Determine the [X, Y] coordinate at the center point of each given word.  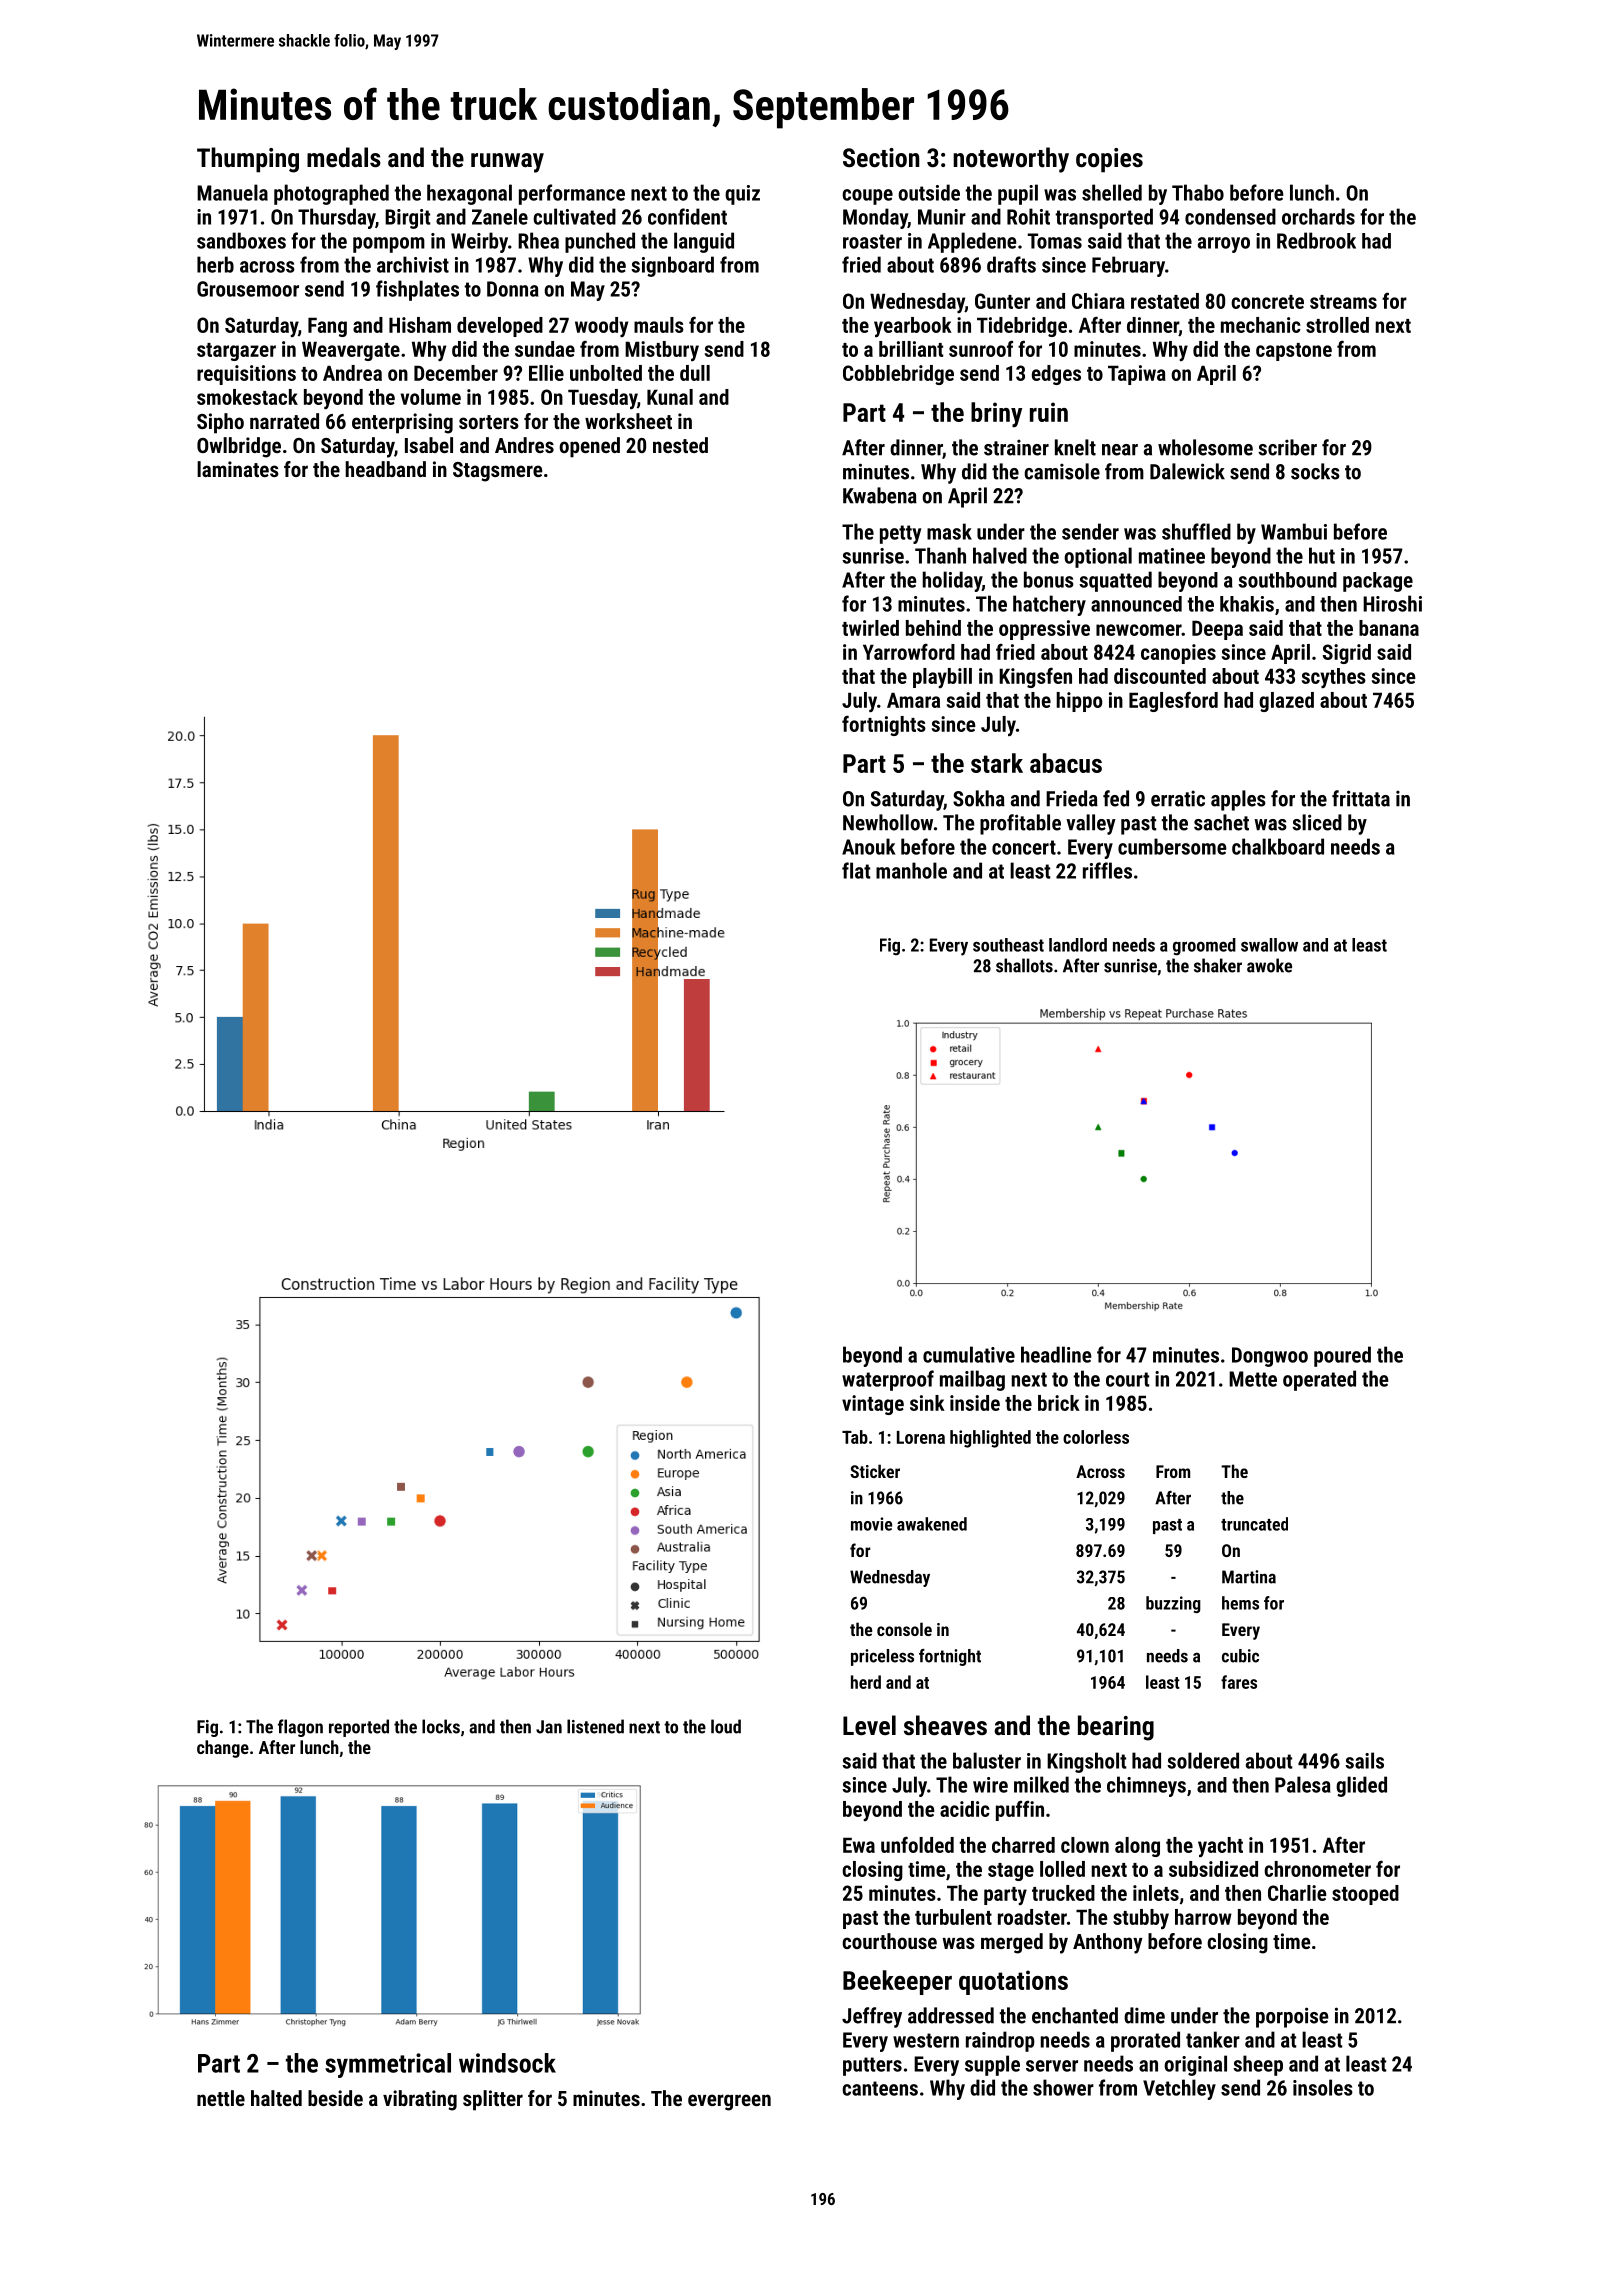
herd [866, 1682]
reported [359, 1728]
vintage [873, 1405]
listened [595, 1726]
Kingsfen [1035, 677]
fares [1239, 1682]
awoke [1269, 965]
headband [385, 469]
